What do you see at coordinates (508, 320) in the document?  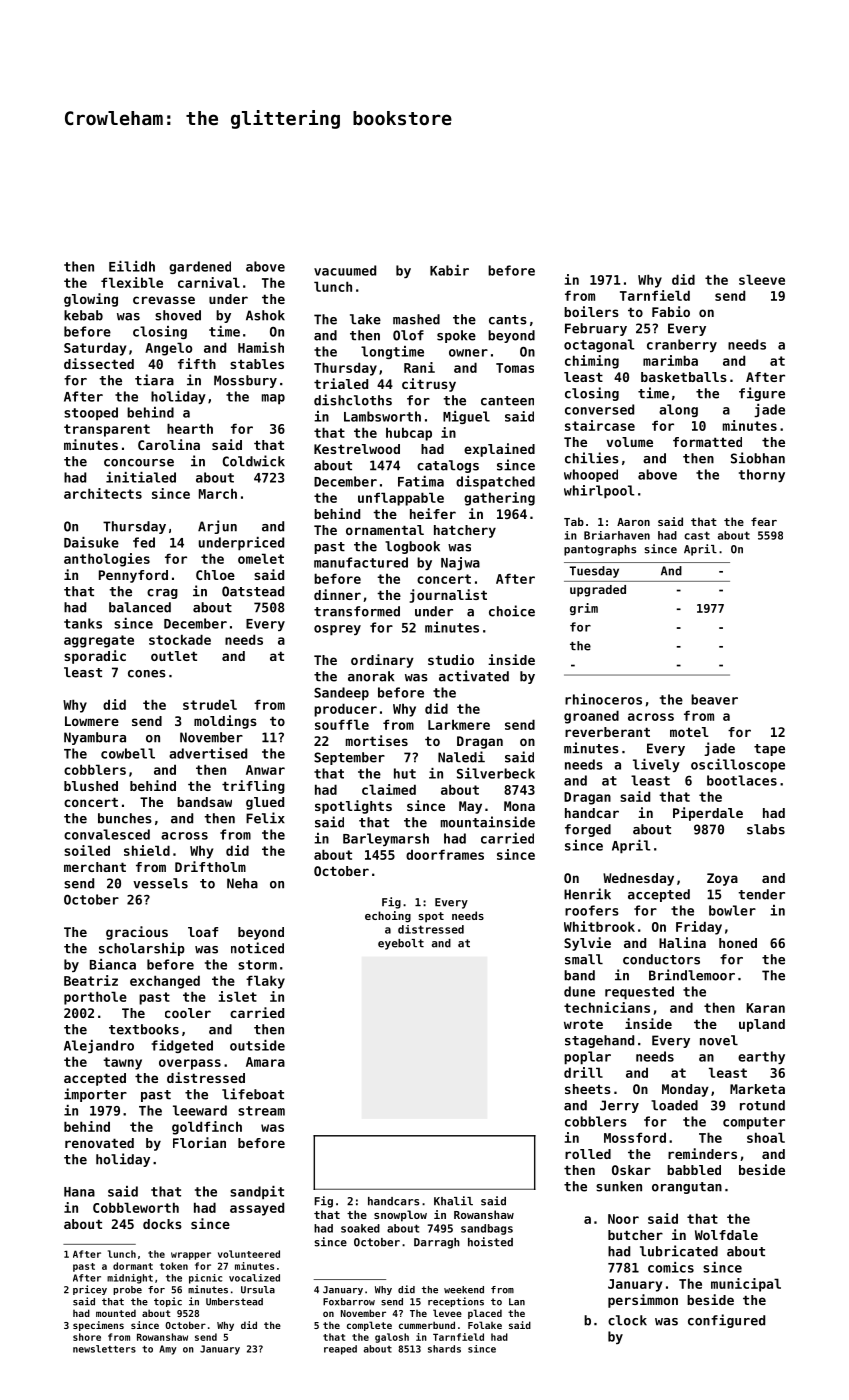 I see `cants` at bounding box center [508, 320].
